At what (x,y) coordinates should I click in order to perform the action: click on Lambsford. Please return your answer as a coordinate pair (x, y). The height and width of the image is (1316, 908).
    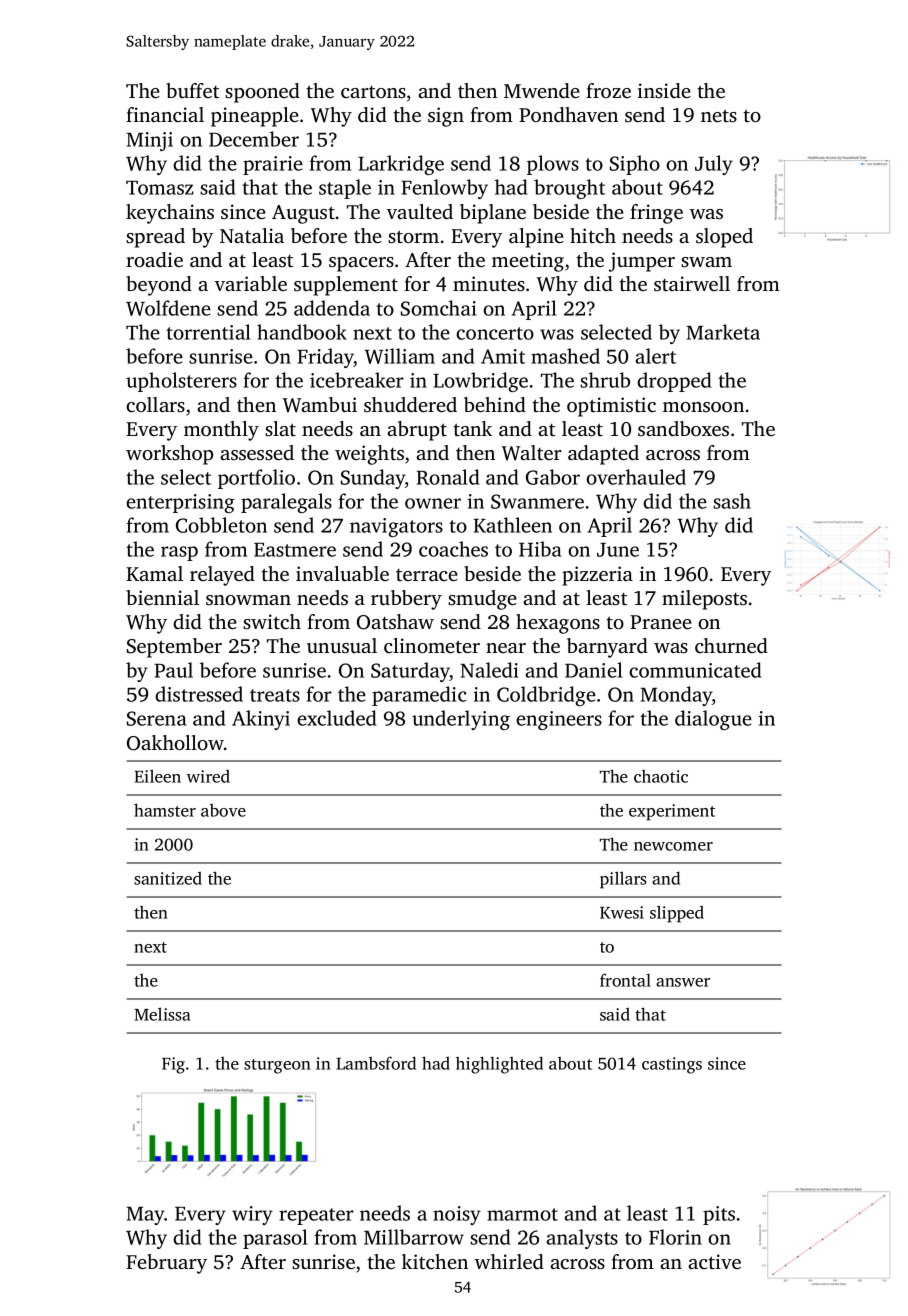
    Looking at the image, I should click on (376, 1063).
